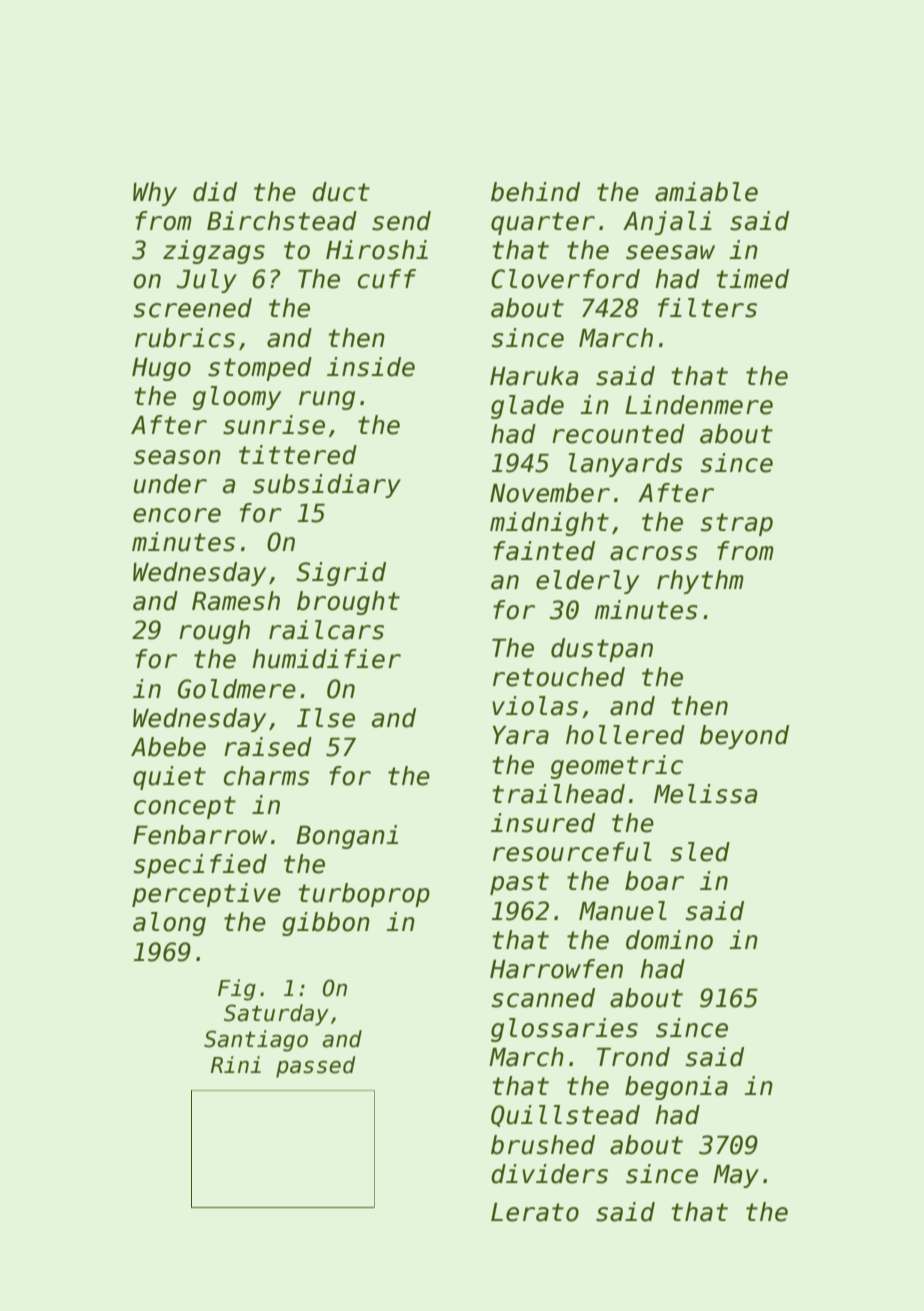 This screenshot has width=924, height=1311. I want to click on quiet, so click(169, 778).
